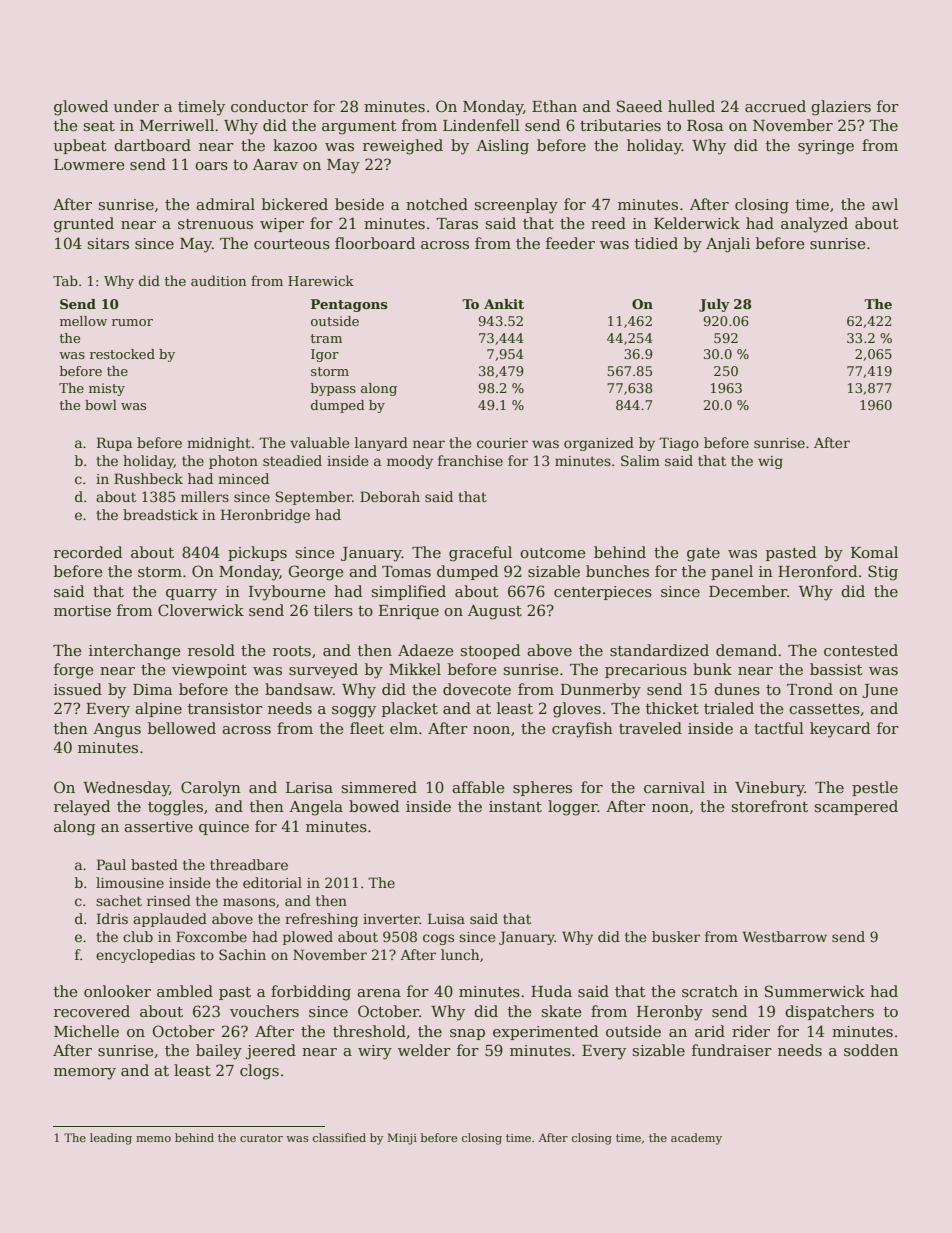 This screenshot has height=1233, width=952. Describe the element at coordinates (861, 650) in the screenshot. I see `contested` at that location.
